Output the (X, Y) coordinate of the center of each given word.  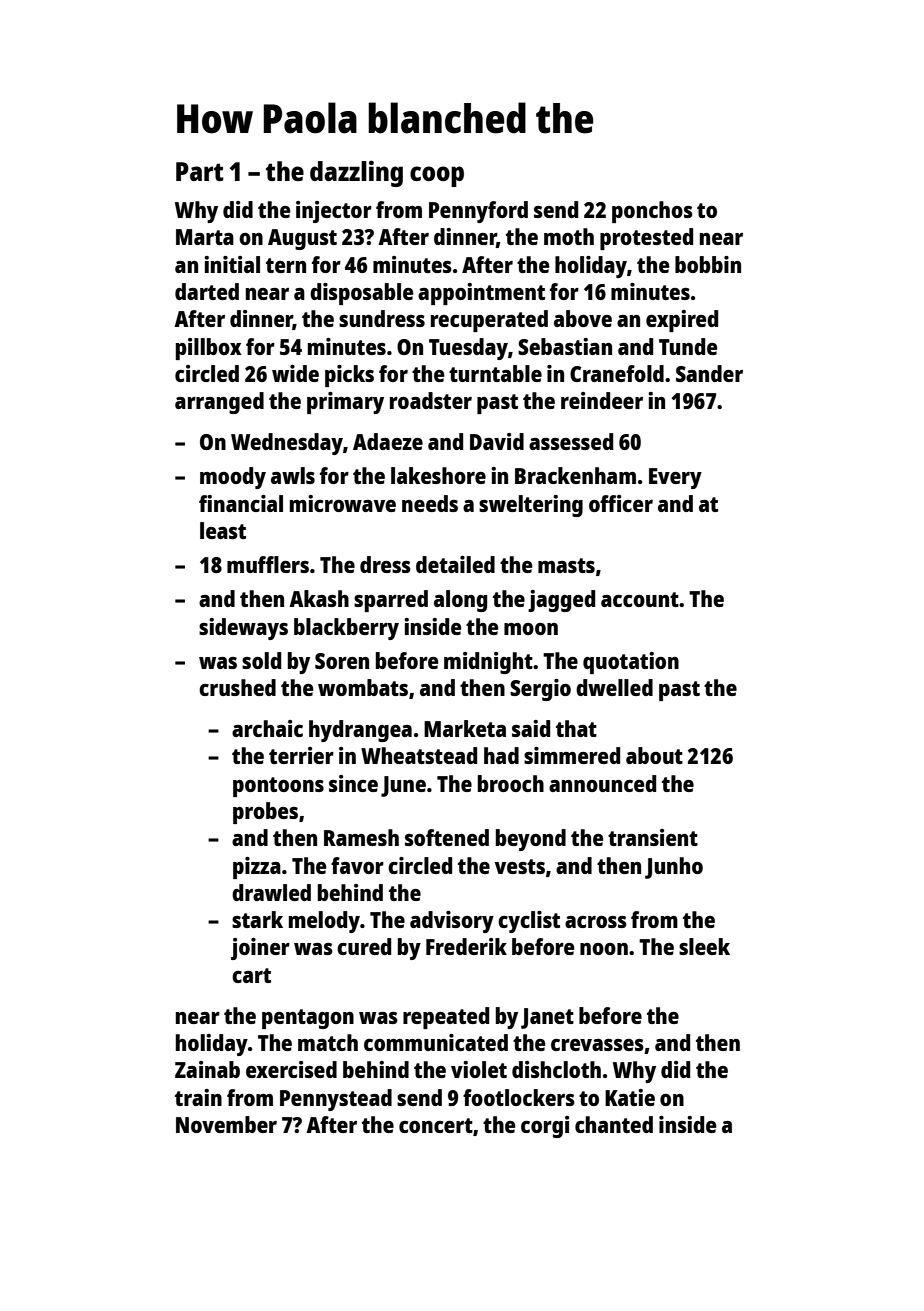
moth (569, 236)
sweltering (531, 506)
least (223, 530)
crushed (237, 687)
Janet (547, 1018)
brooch (511, 783)
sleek (704, 946)
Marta (205, 237)
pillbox (208, 349)
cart (251, 975)
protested (646, 239)
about (654, 755)
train (198, 1097)
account (640, 599)
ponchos (652, 212)
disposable (361, 294)
